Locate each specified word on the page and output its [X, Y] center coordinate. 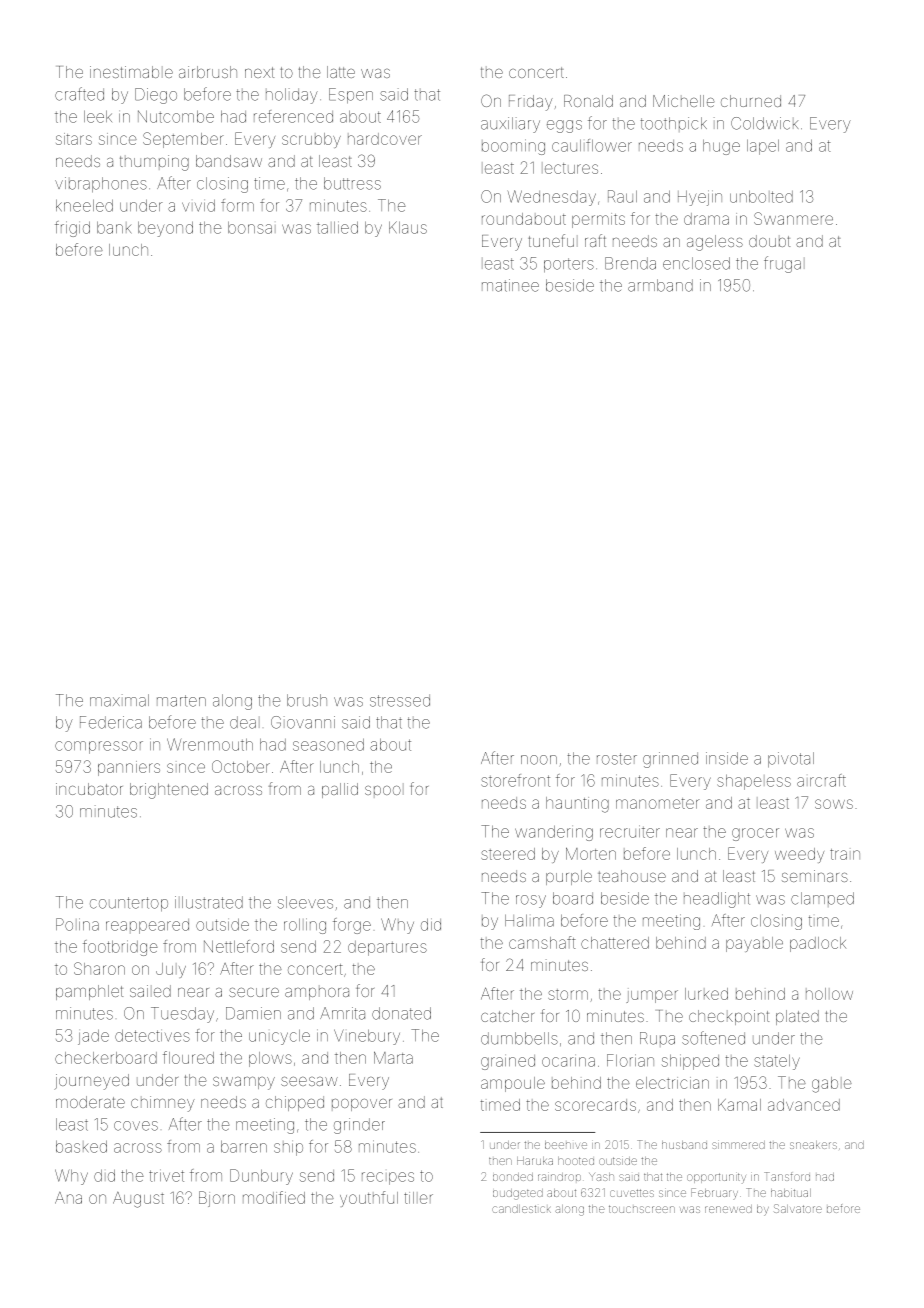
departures [387, 948]
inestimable [131, 72]
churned [751, 101]
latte [341, 72]
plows [270, 1059]
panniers [129, 768]
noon [539, 760]
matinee [510, 285]
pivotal [791, 759]
